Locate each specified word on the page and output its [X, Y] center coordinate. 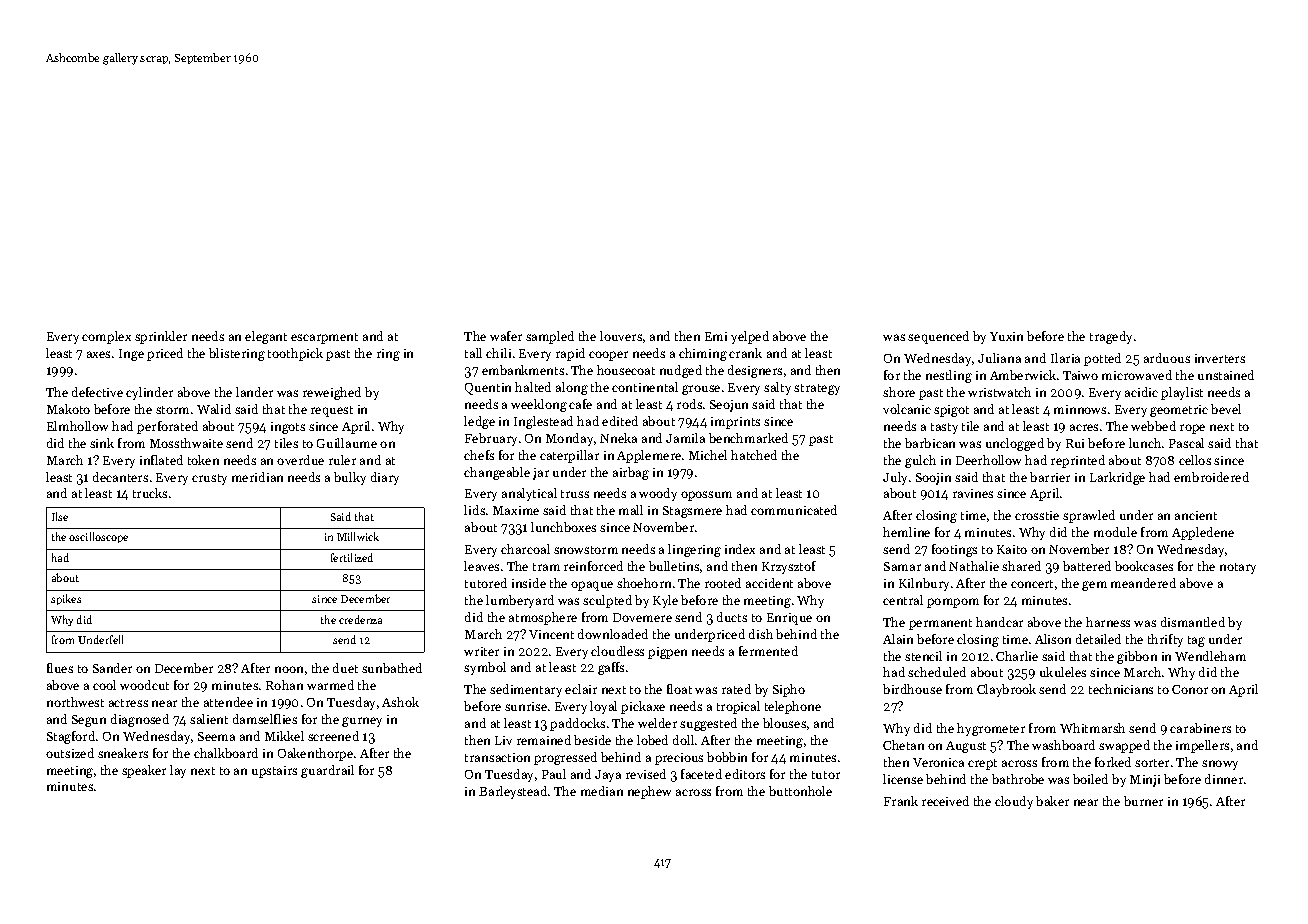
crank [745, 353]
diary [385, 478]
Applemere [649, 456]
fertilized [352, 557]
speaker [144, 771]
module [1115, 532]
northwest [75, 702]
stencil [923, 656]
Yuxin [1006, 336]
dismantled [1193, 622]
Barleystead [513, 792]
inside [529, 583]
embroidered [1211, 477]
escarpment [324, 338]
